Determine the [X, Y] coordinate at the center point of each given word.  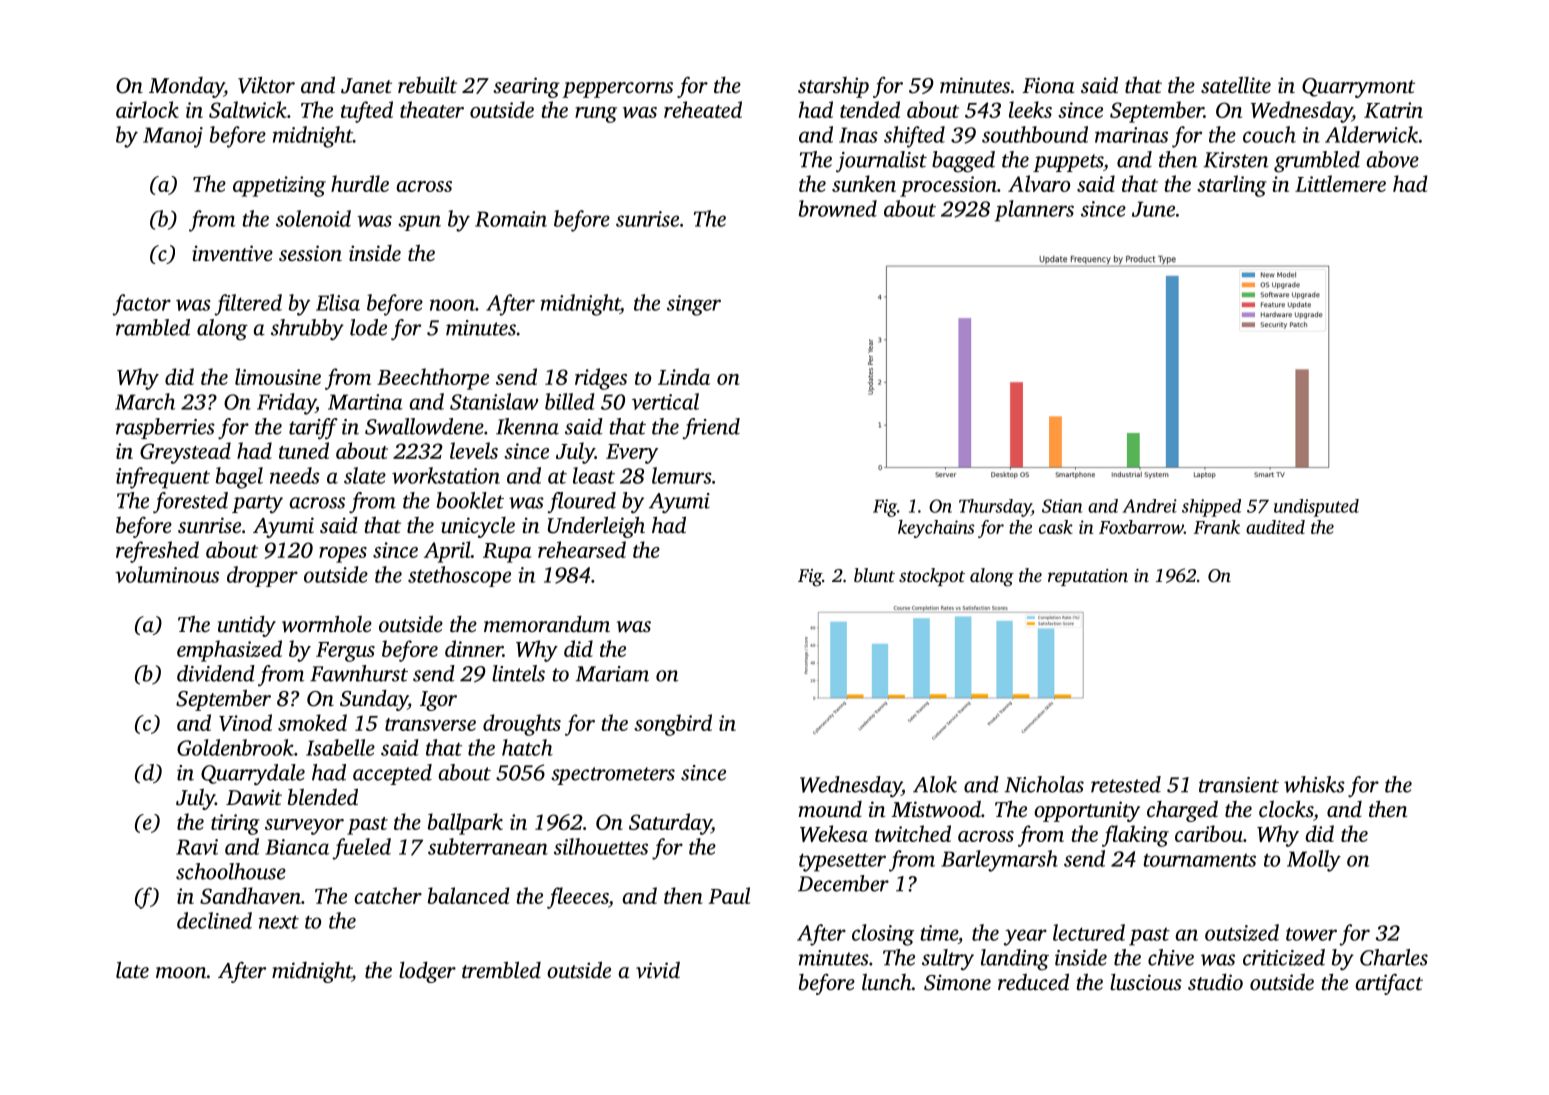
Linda [684, 376]
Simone [957, 982]
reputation [1088, 577]
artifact [1389, 984]
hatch [527, 747]
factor [141, 305]
